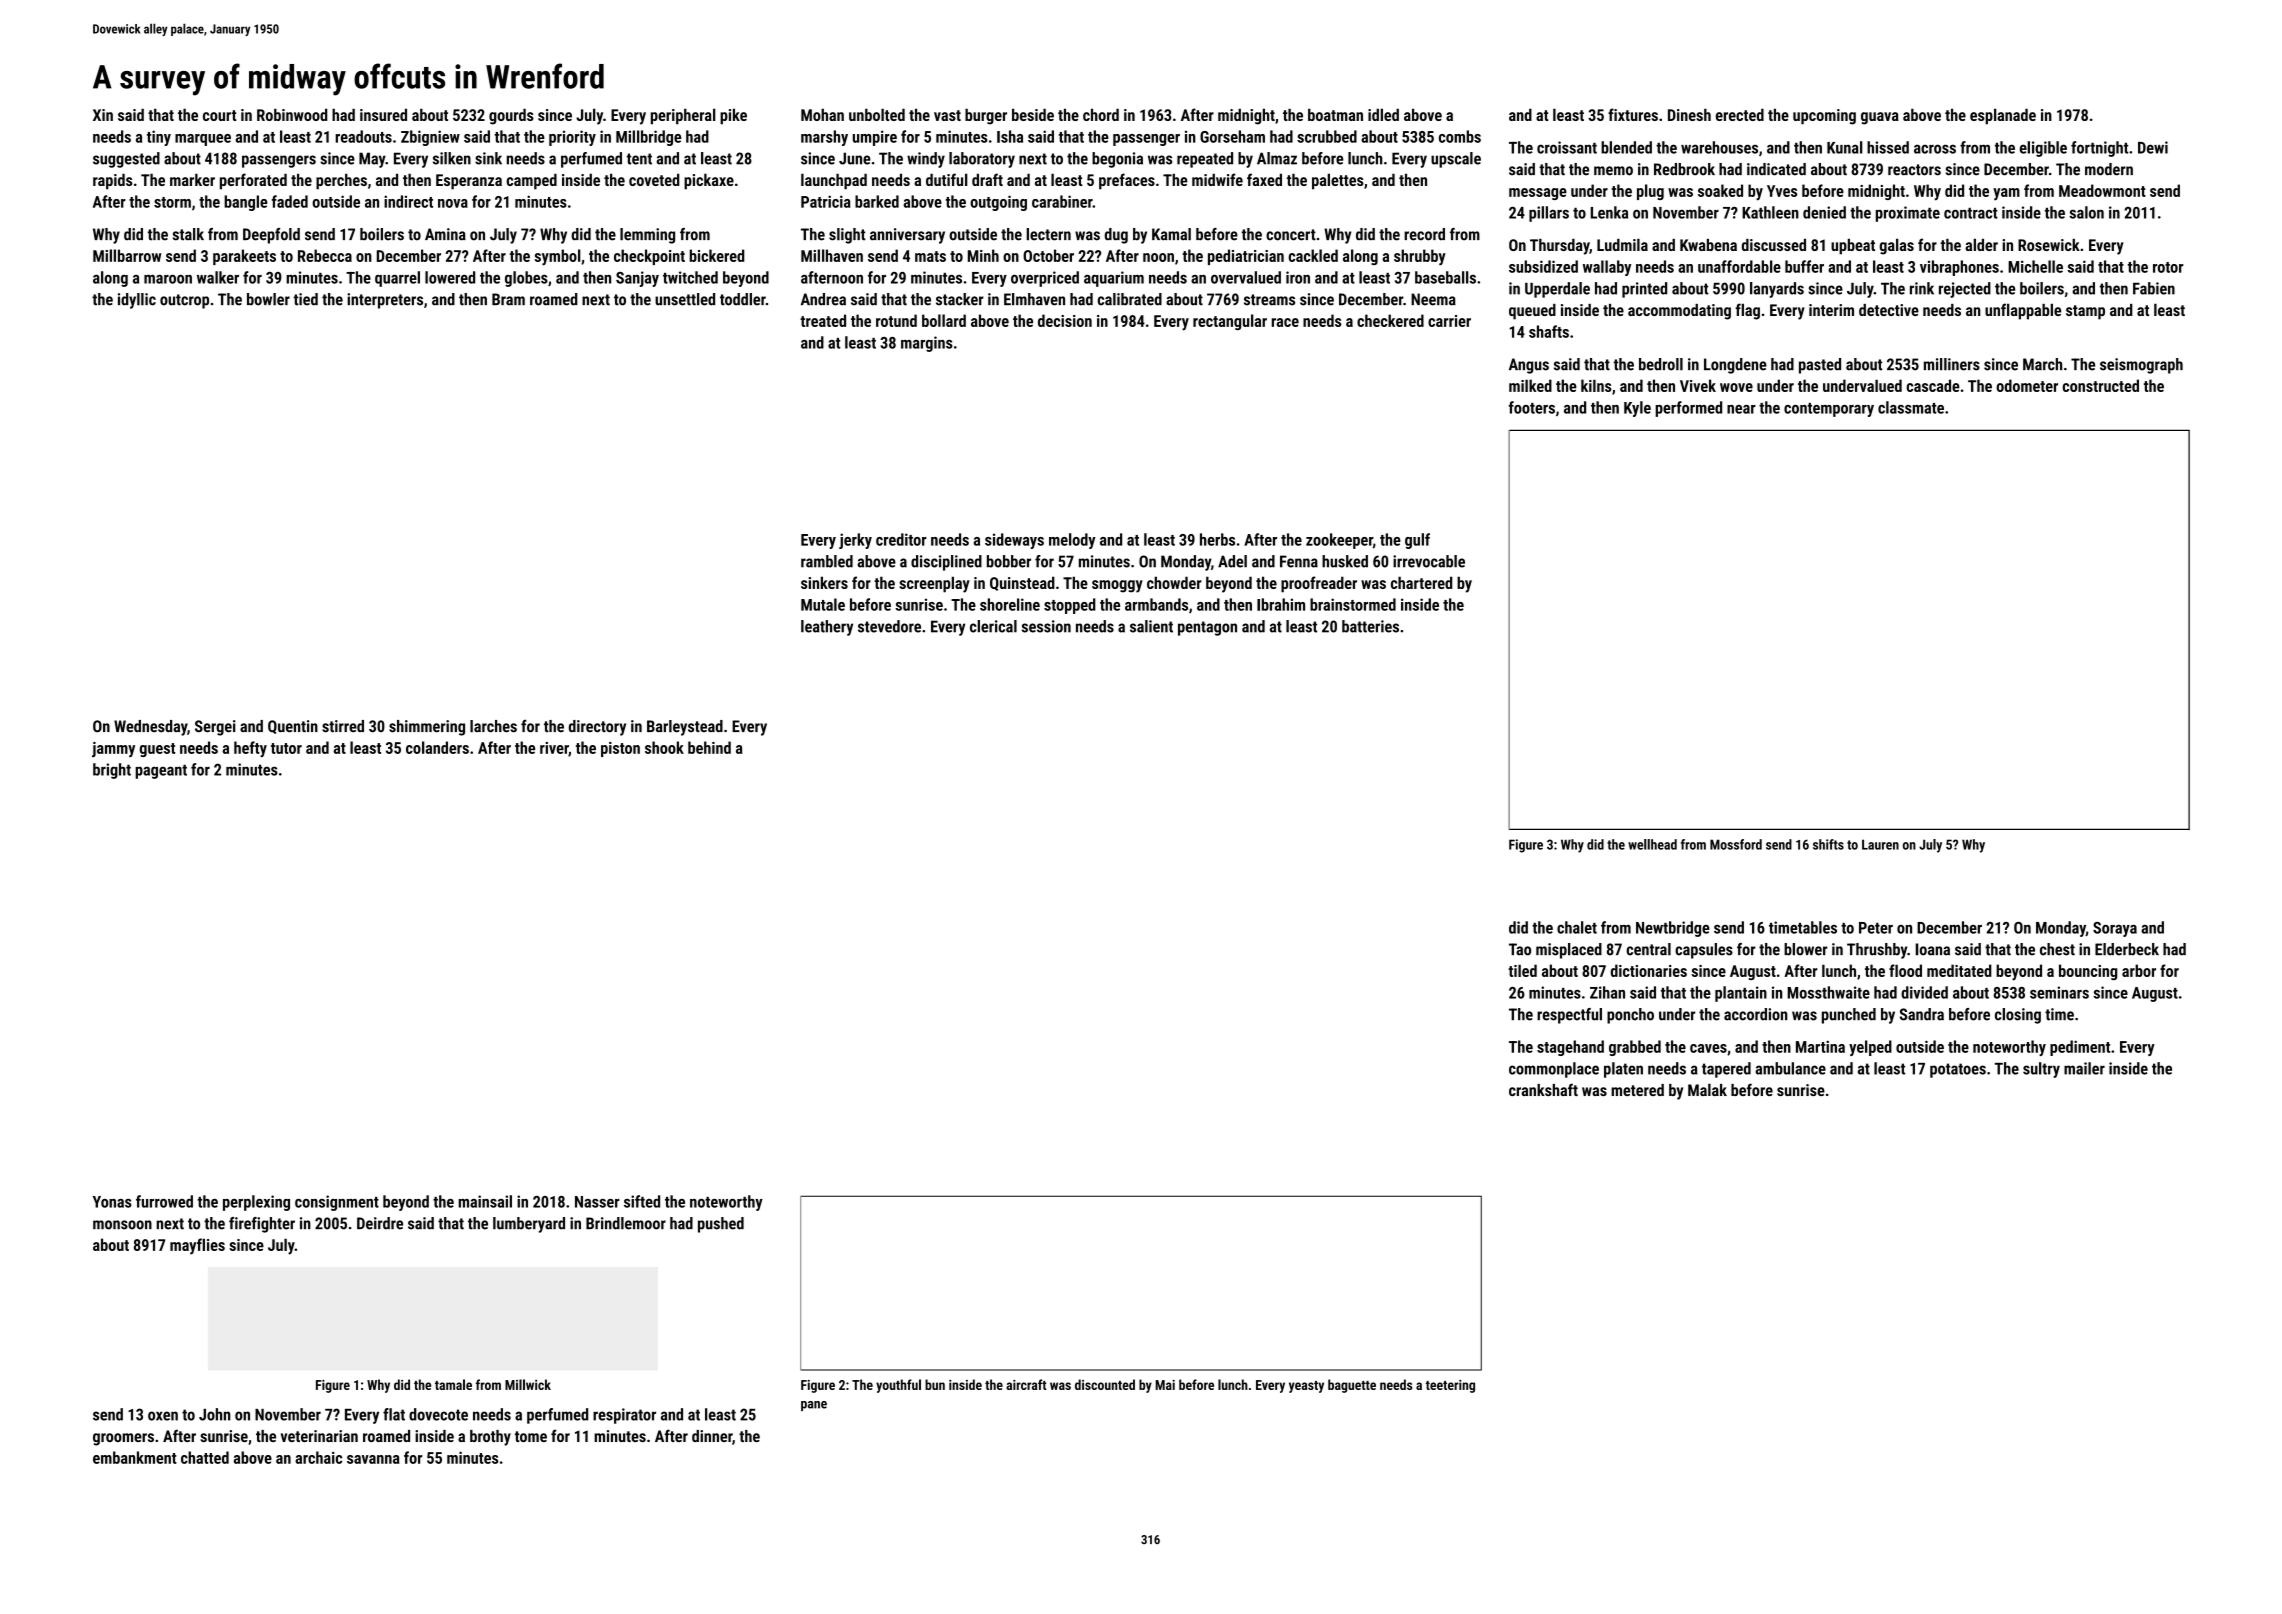 This screenshot has height=1614, width=2282. I want to click on mailer, so click(2084, 1068).
